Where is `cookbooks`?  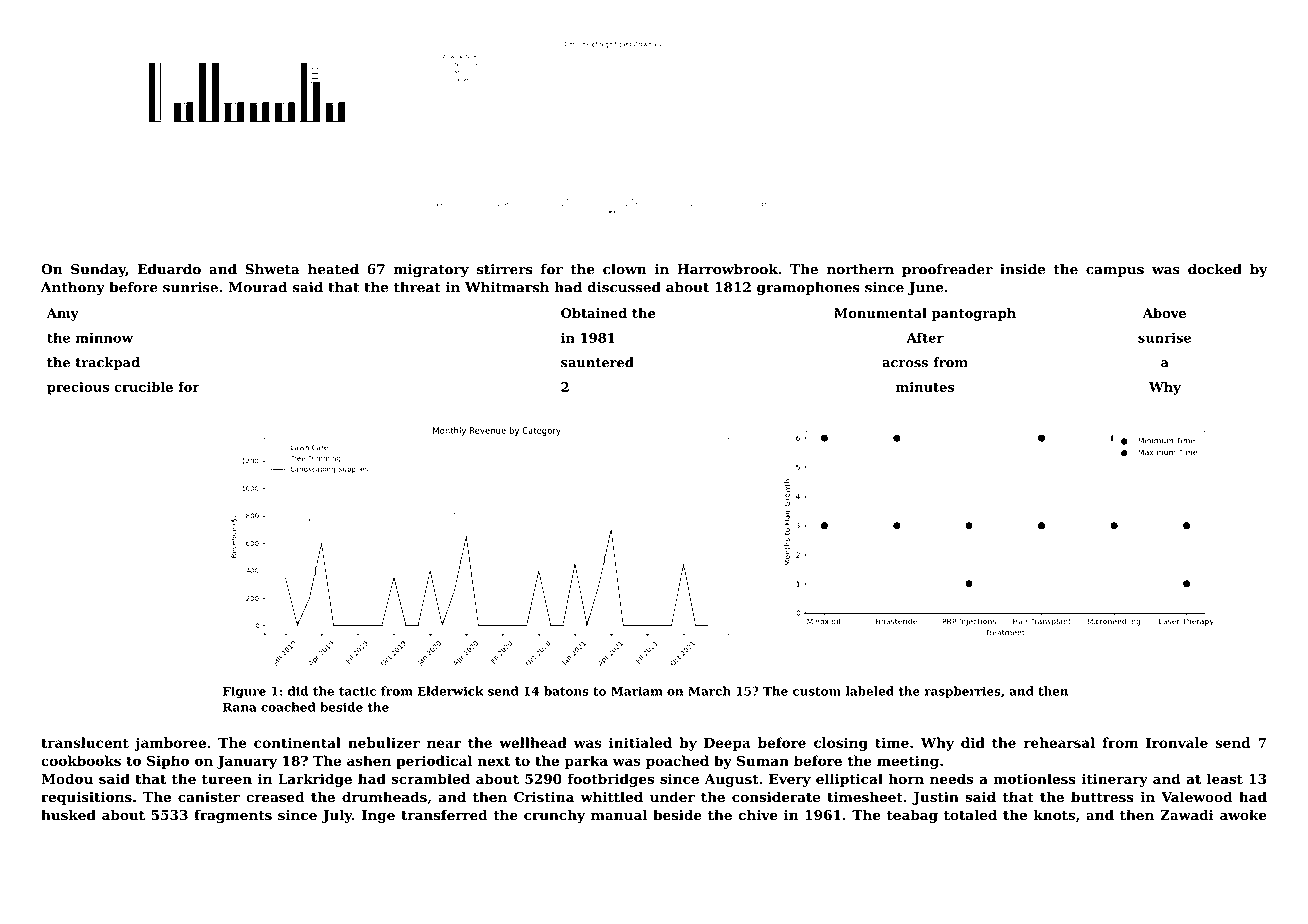
cookbooks is located at coordinates (81, 760).
